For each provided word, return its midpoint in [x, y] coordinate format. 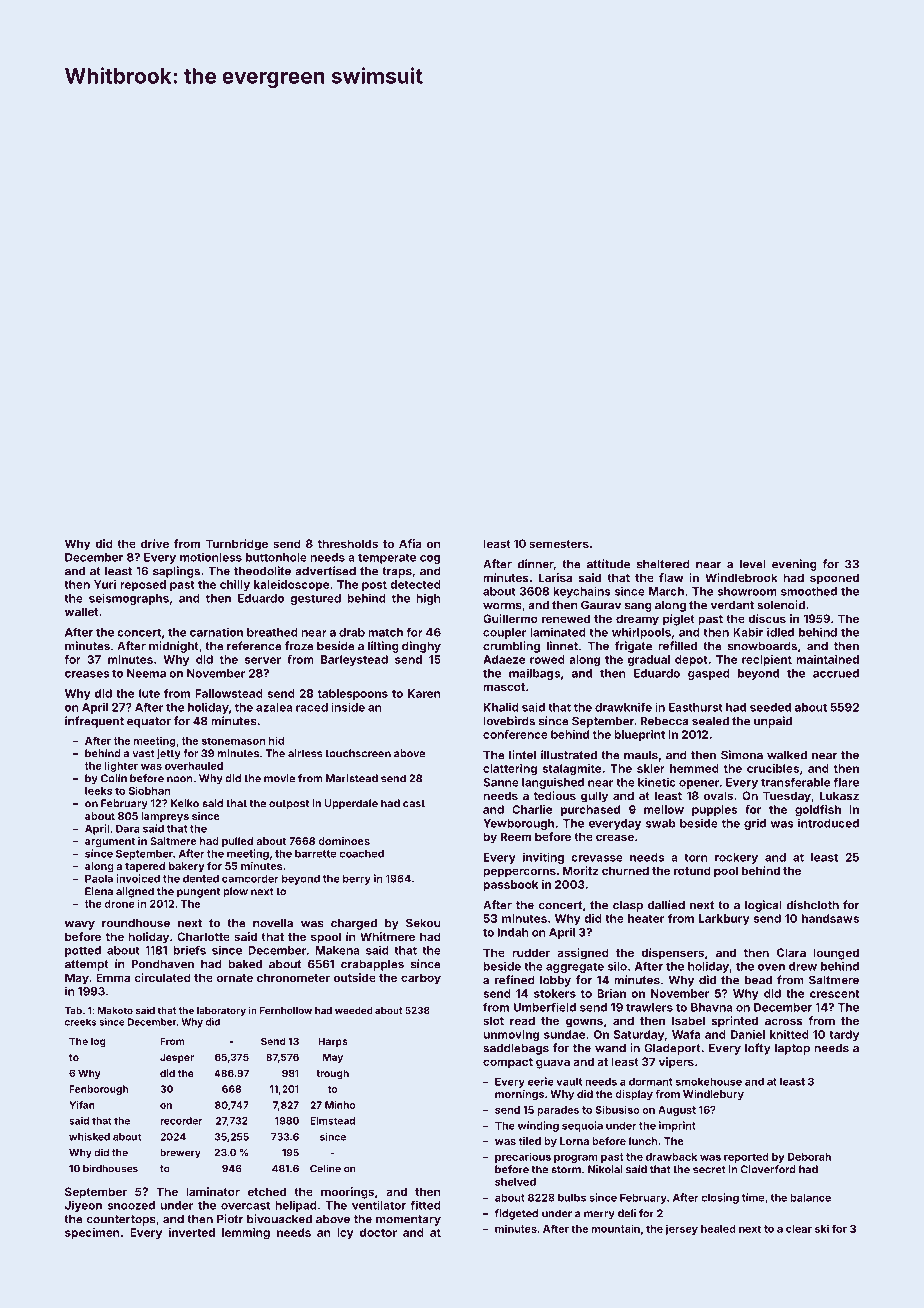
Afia [410, 543]
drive [155, 543]
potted [83, 951]
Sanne [501, 782]
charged [354, 924]
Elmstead [332, 1121]
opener [699, 784]
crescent [834, 994]
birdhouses [110, 1168]
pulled [237, 842]
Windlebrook [741, 577]
